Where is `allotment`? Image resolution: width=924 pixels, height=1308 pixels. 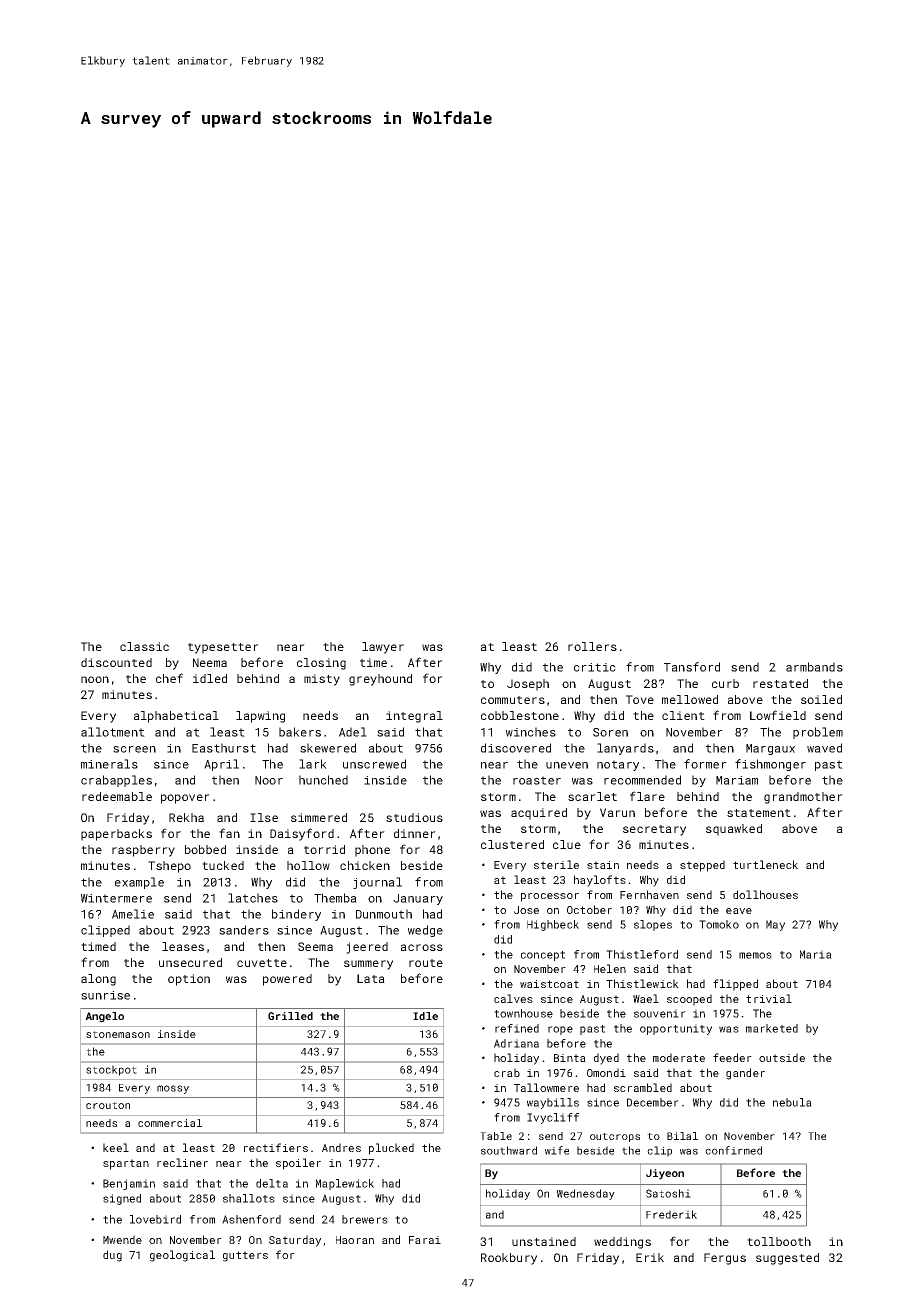
allotment is located at coordinates (113, 732).
